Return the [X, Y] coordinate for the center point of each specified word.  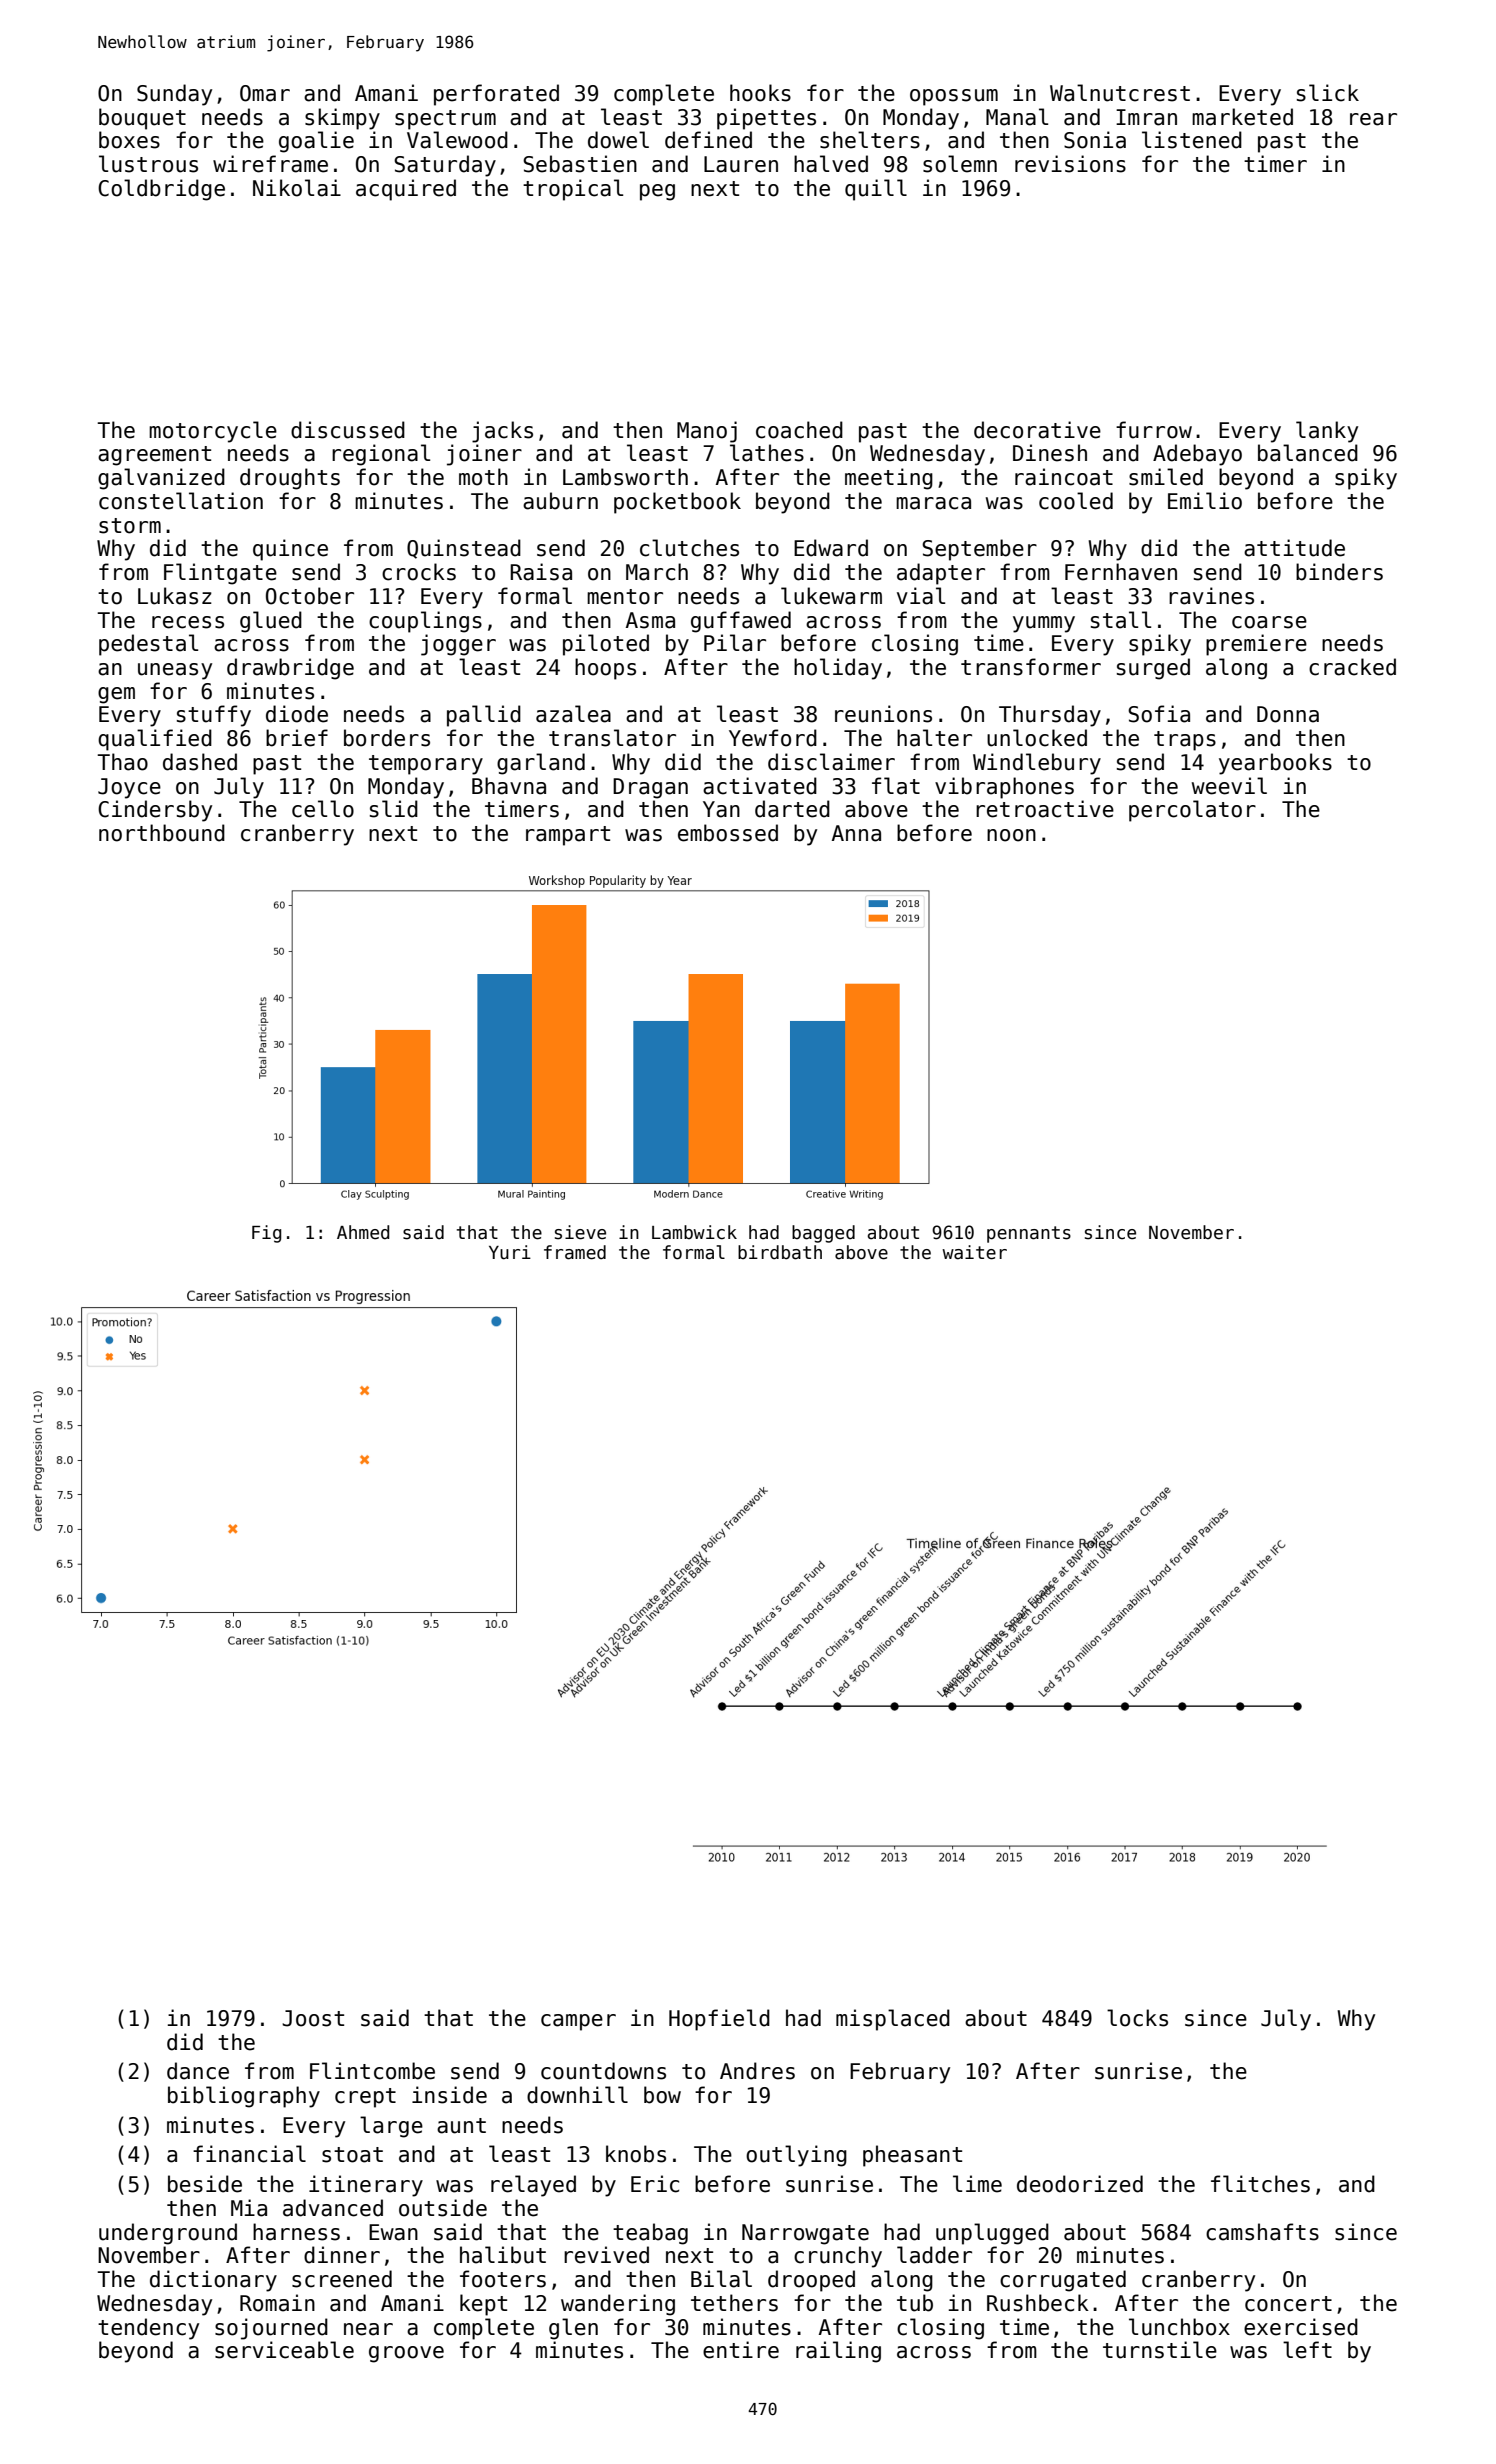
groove [406, 2354]
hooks [760, 93]
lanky [1327, 432]
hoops [605, 669]
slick [1328, 93]
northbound [162, 833]
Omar [265, 93]
